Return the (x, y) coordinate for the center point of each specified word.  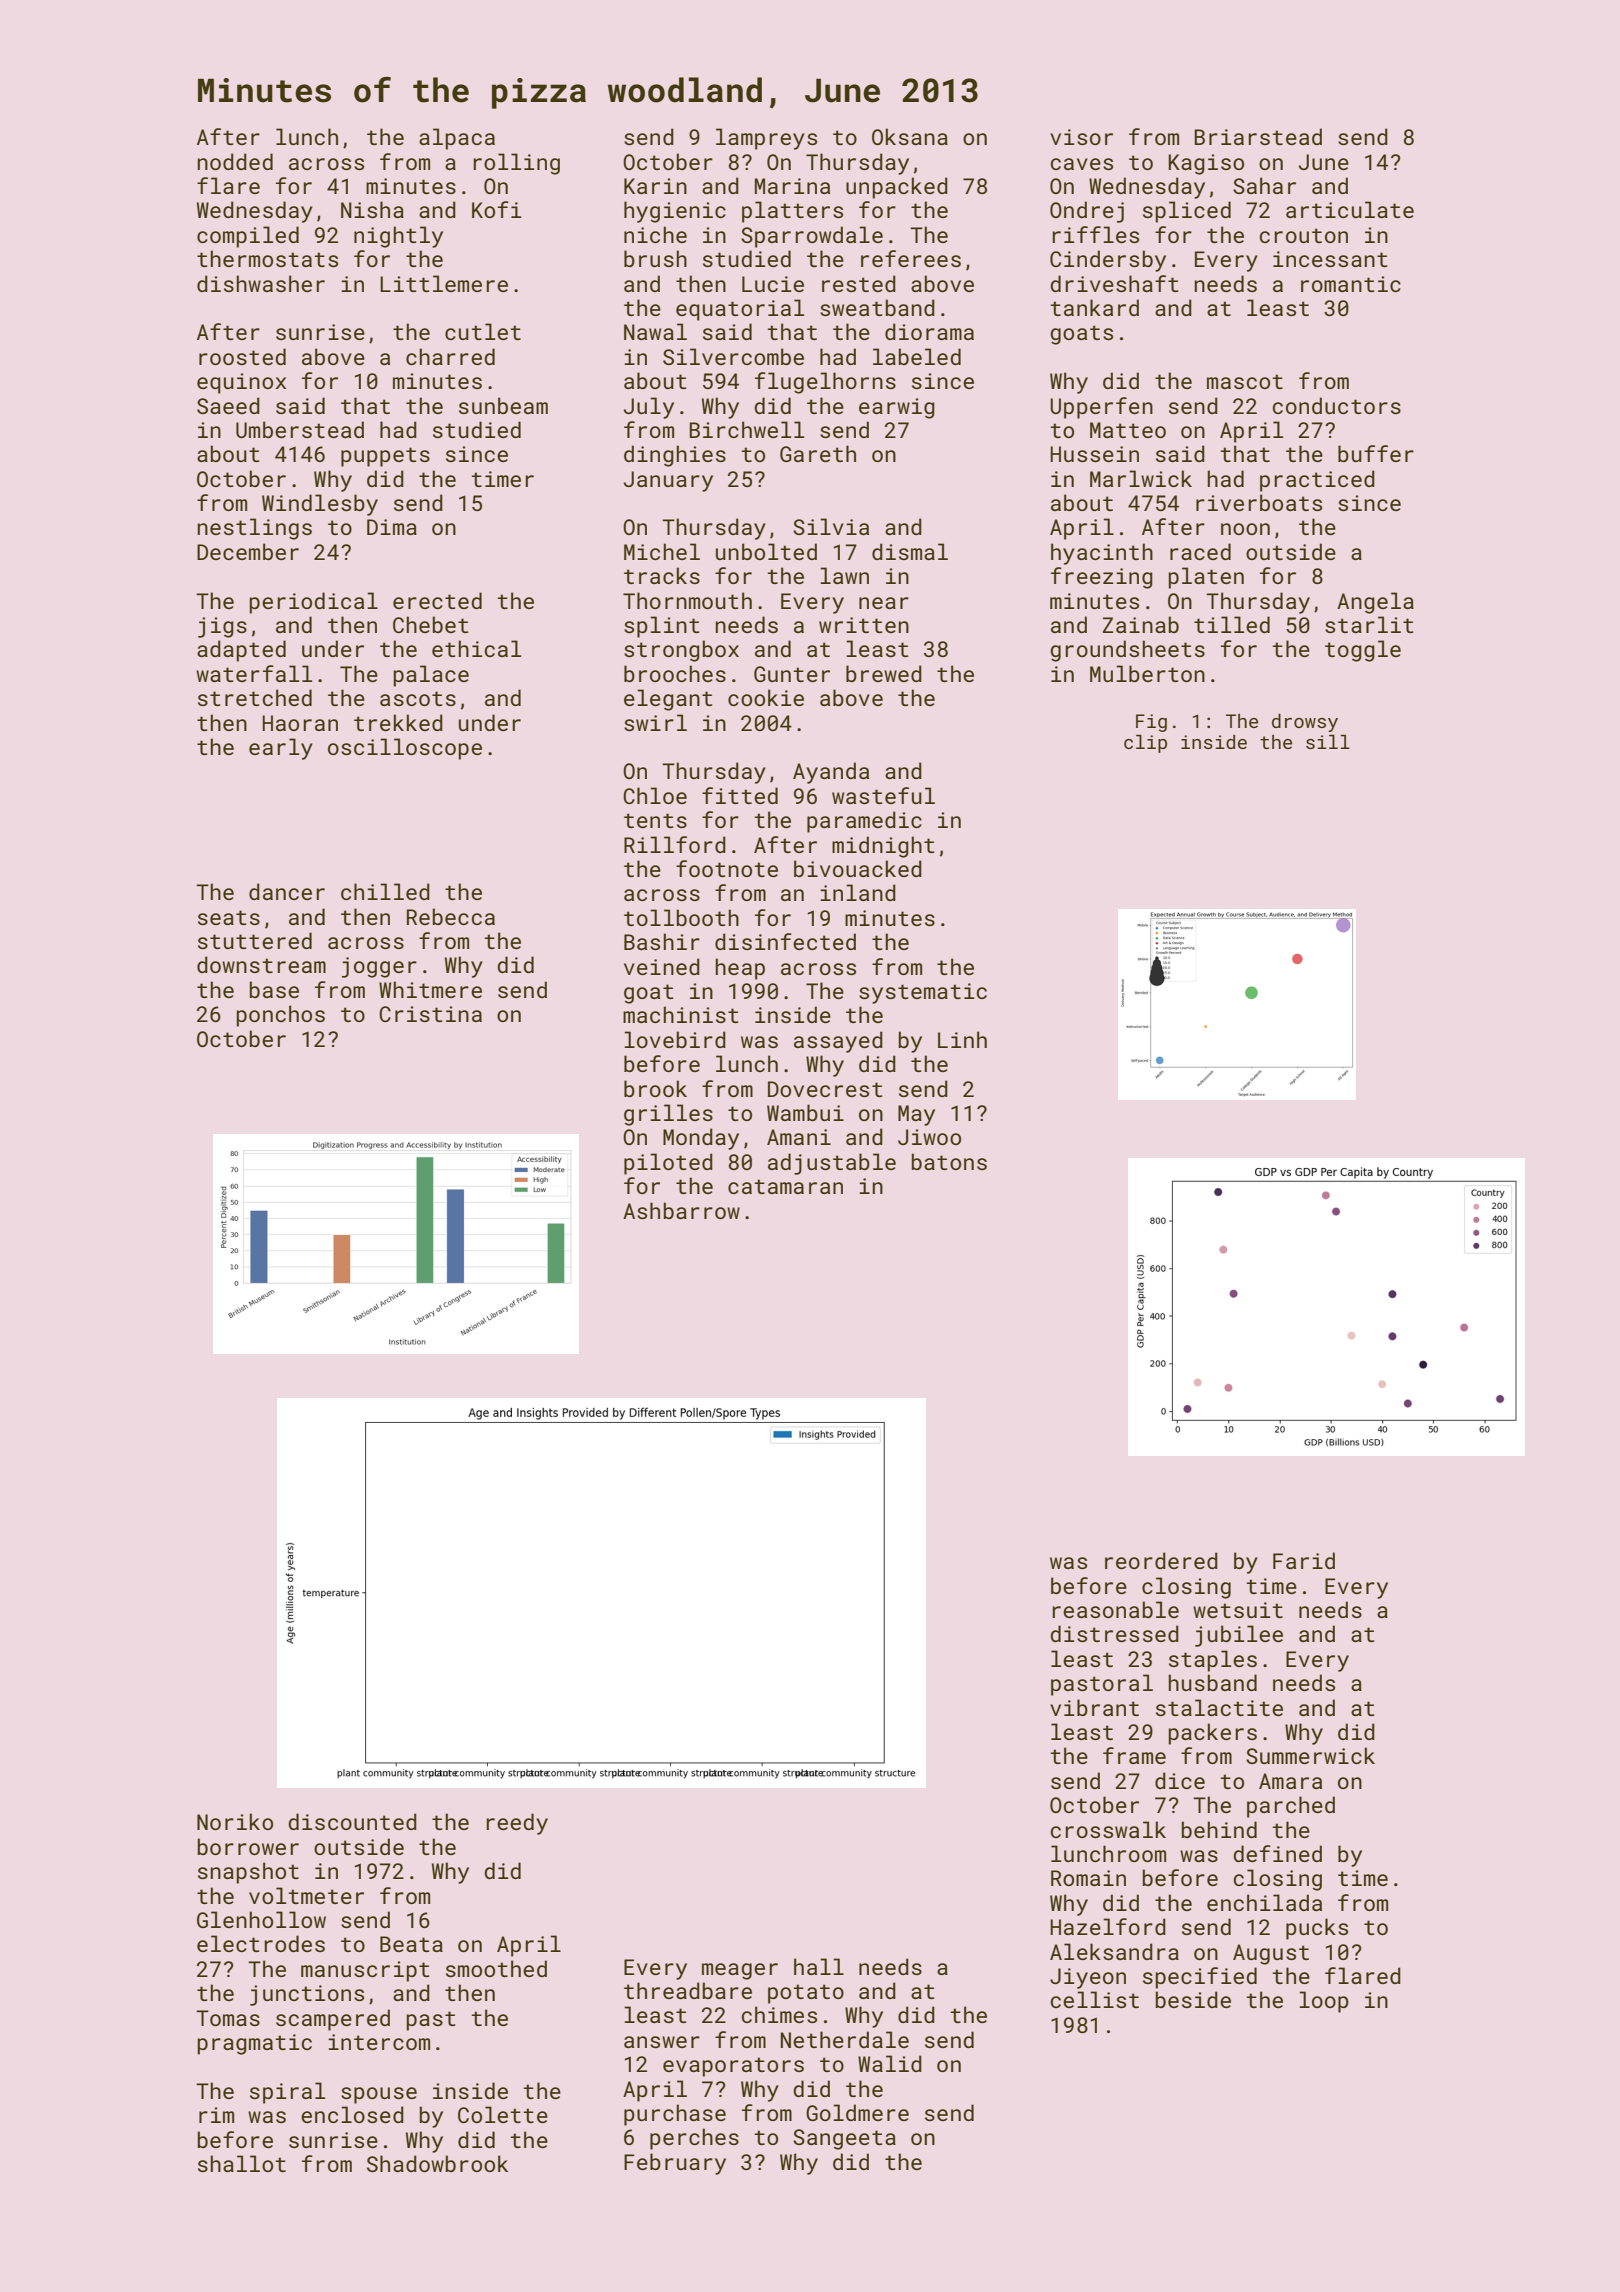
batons (949, 1161)
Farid (1304, 1560)
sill (1328, 742)
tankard (1094, 307)
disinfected (785, 941)
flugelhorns (825, 383)
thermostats (267, 258)
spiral (287, 2093)
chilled (385, 891)
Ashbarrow (681, 1210)
